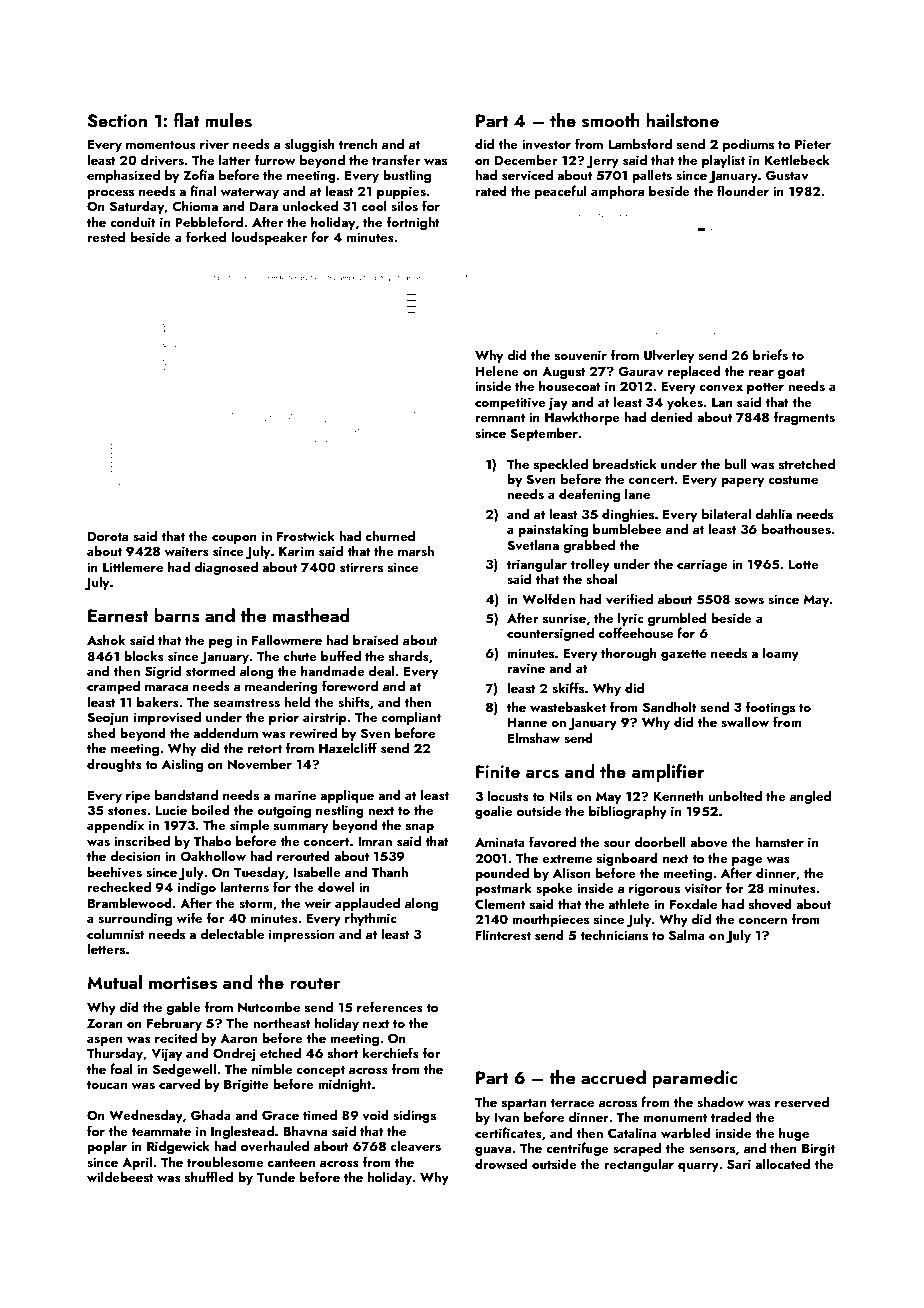  Describe the element at coordinates (101, 733) in the screenshot. I see `shed` at that location.
